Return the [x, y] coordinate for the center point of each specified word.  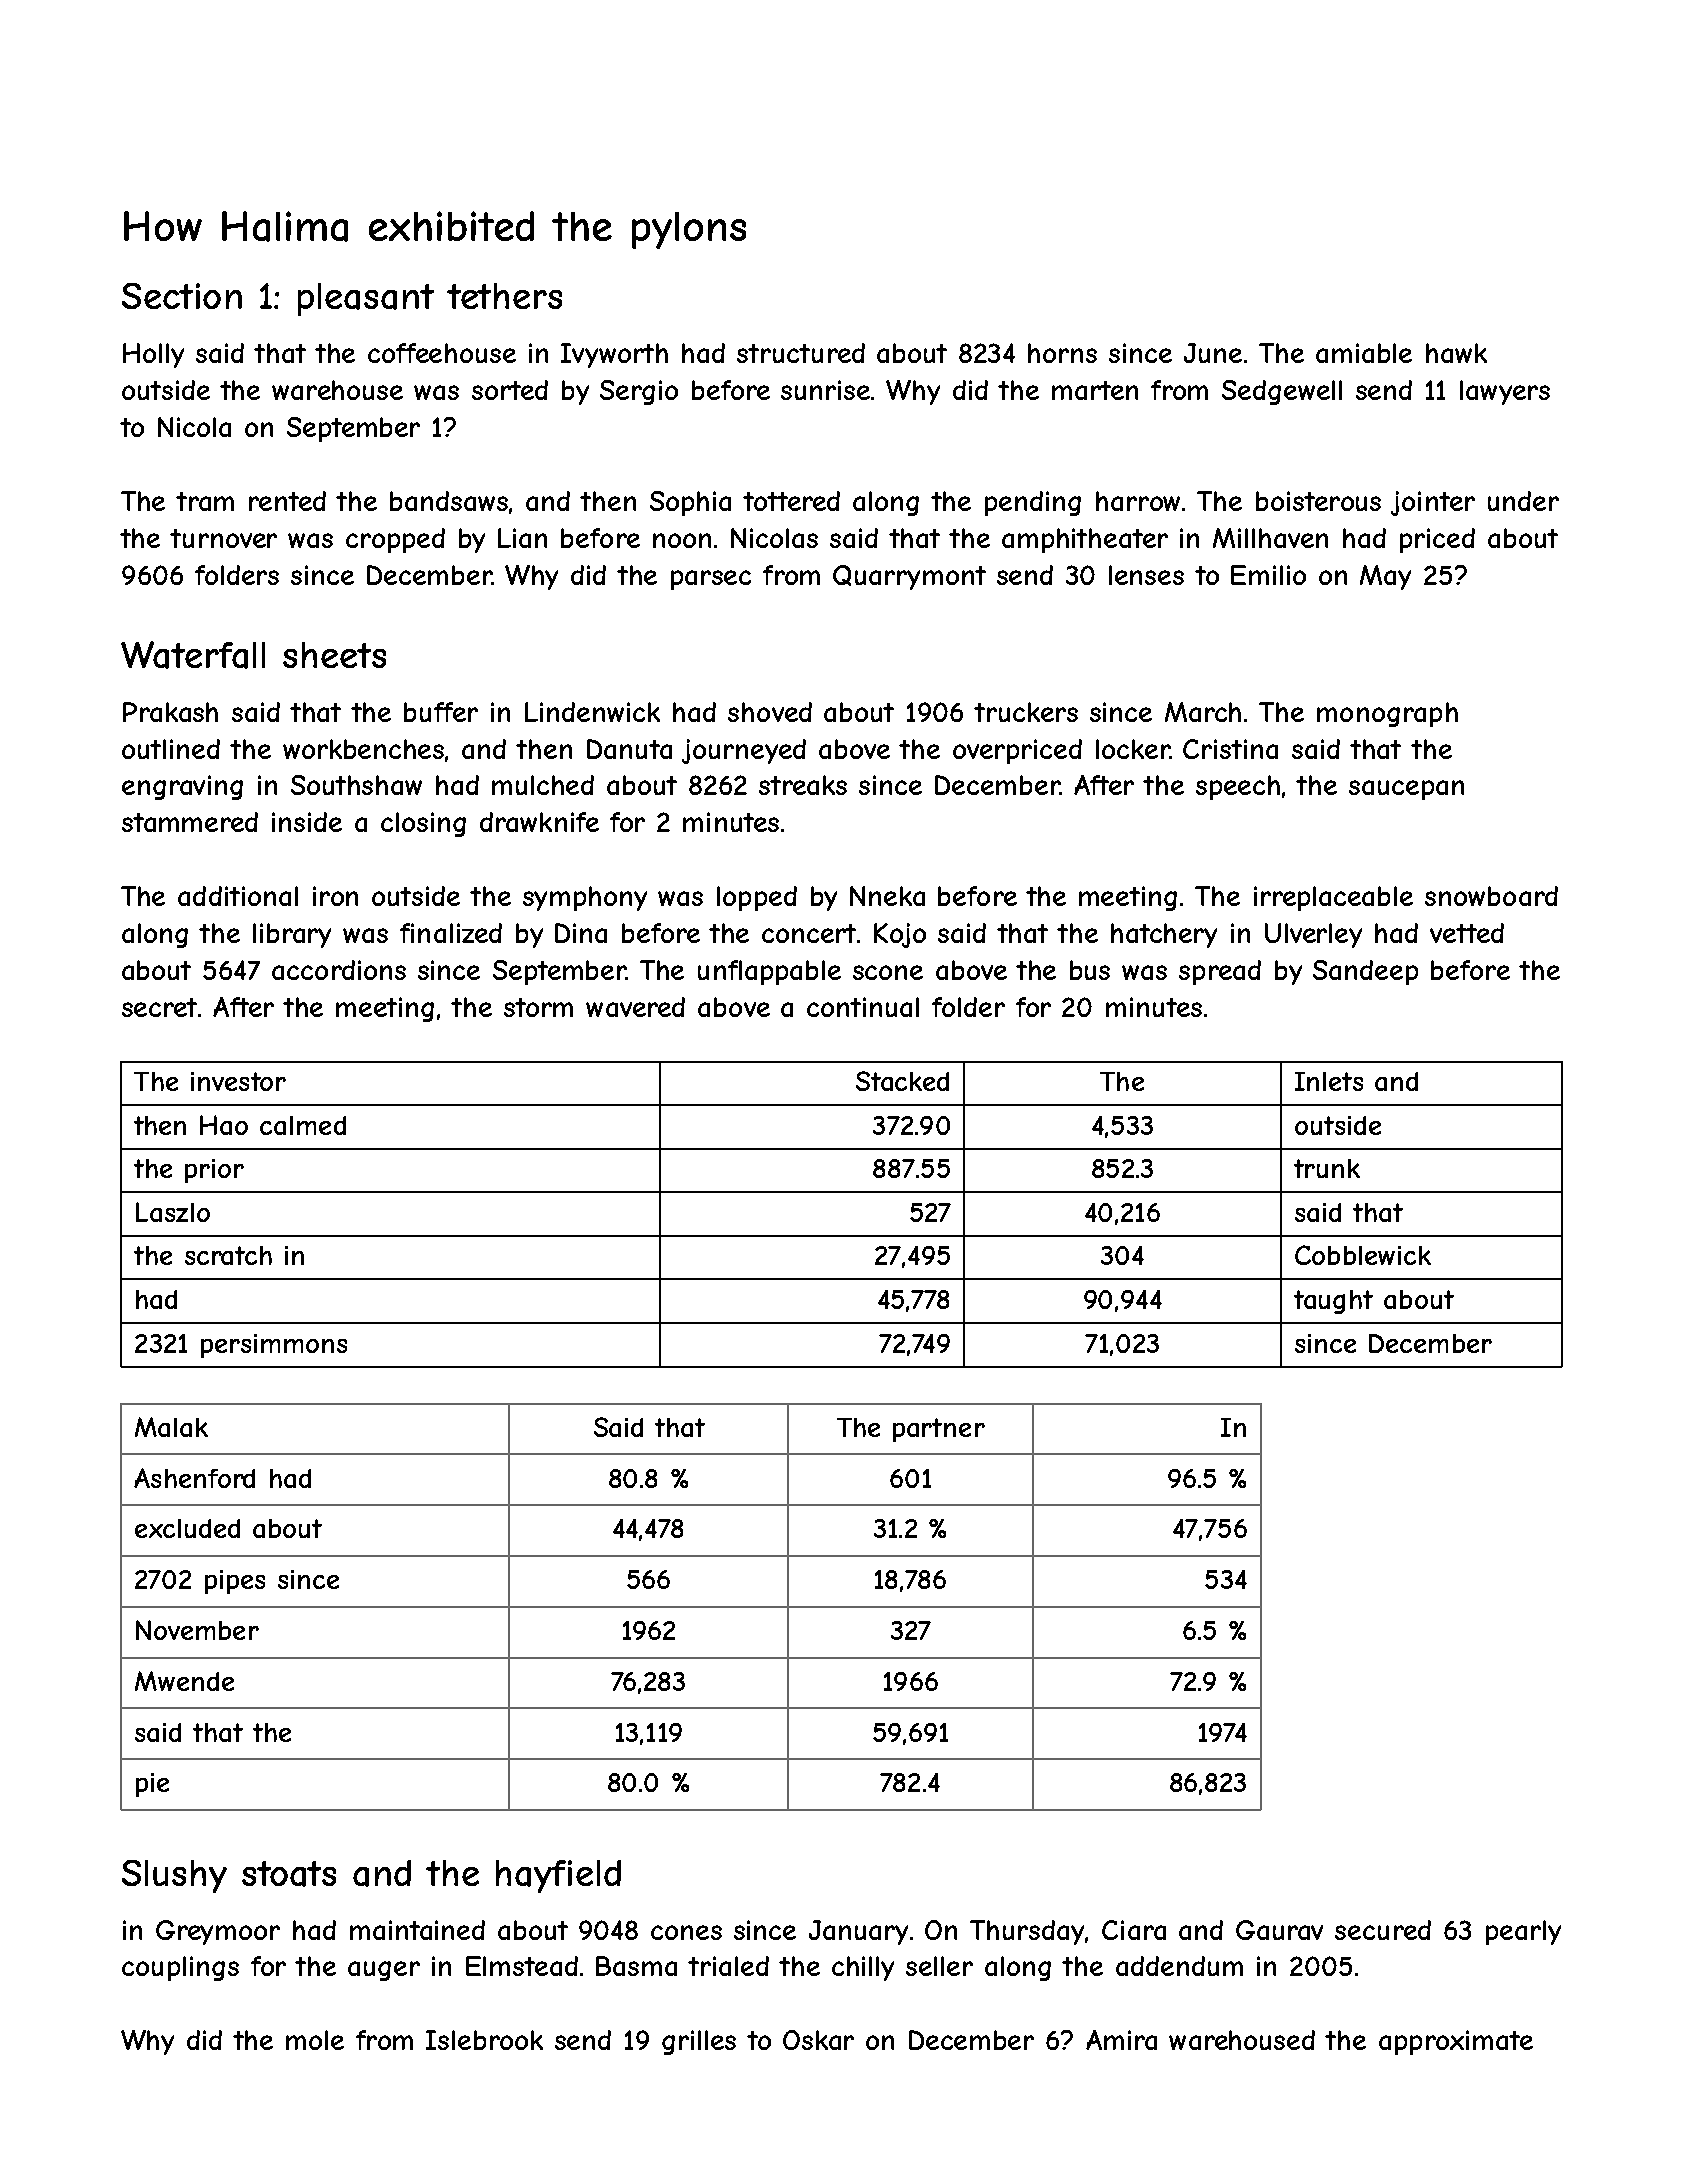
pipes [235, 1582]
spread [1220, 972]
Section [182, 296]
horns [1062, 353]
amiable [1364, 353]
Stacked [902, 1081]
